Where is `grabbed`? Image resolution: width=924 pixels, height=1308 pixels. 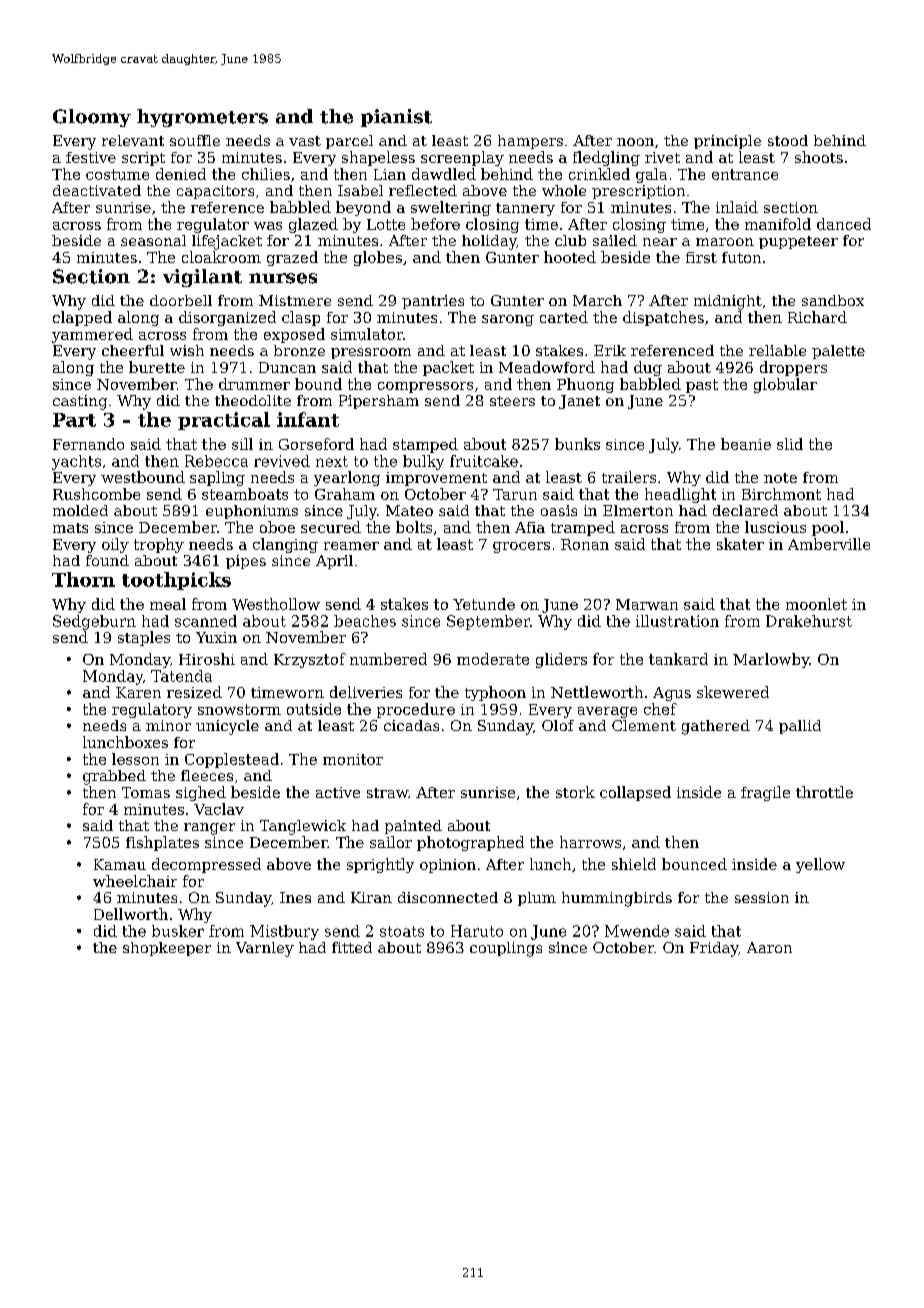
grabbed is located at coordinates (114, 777).
